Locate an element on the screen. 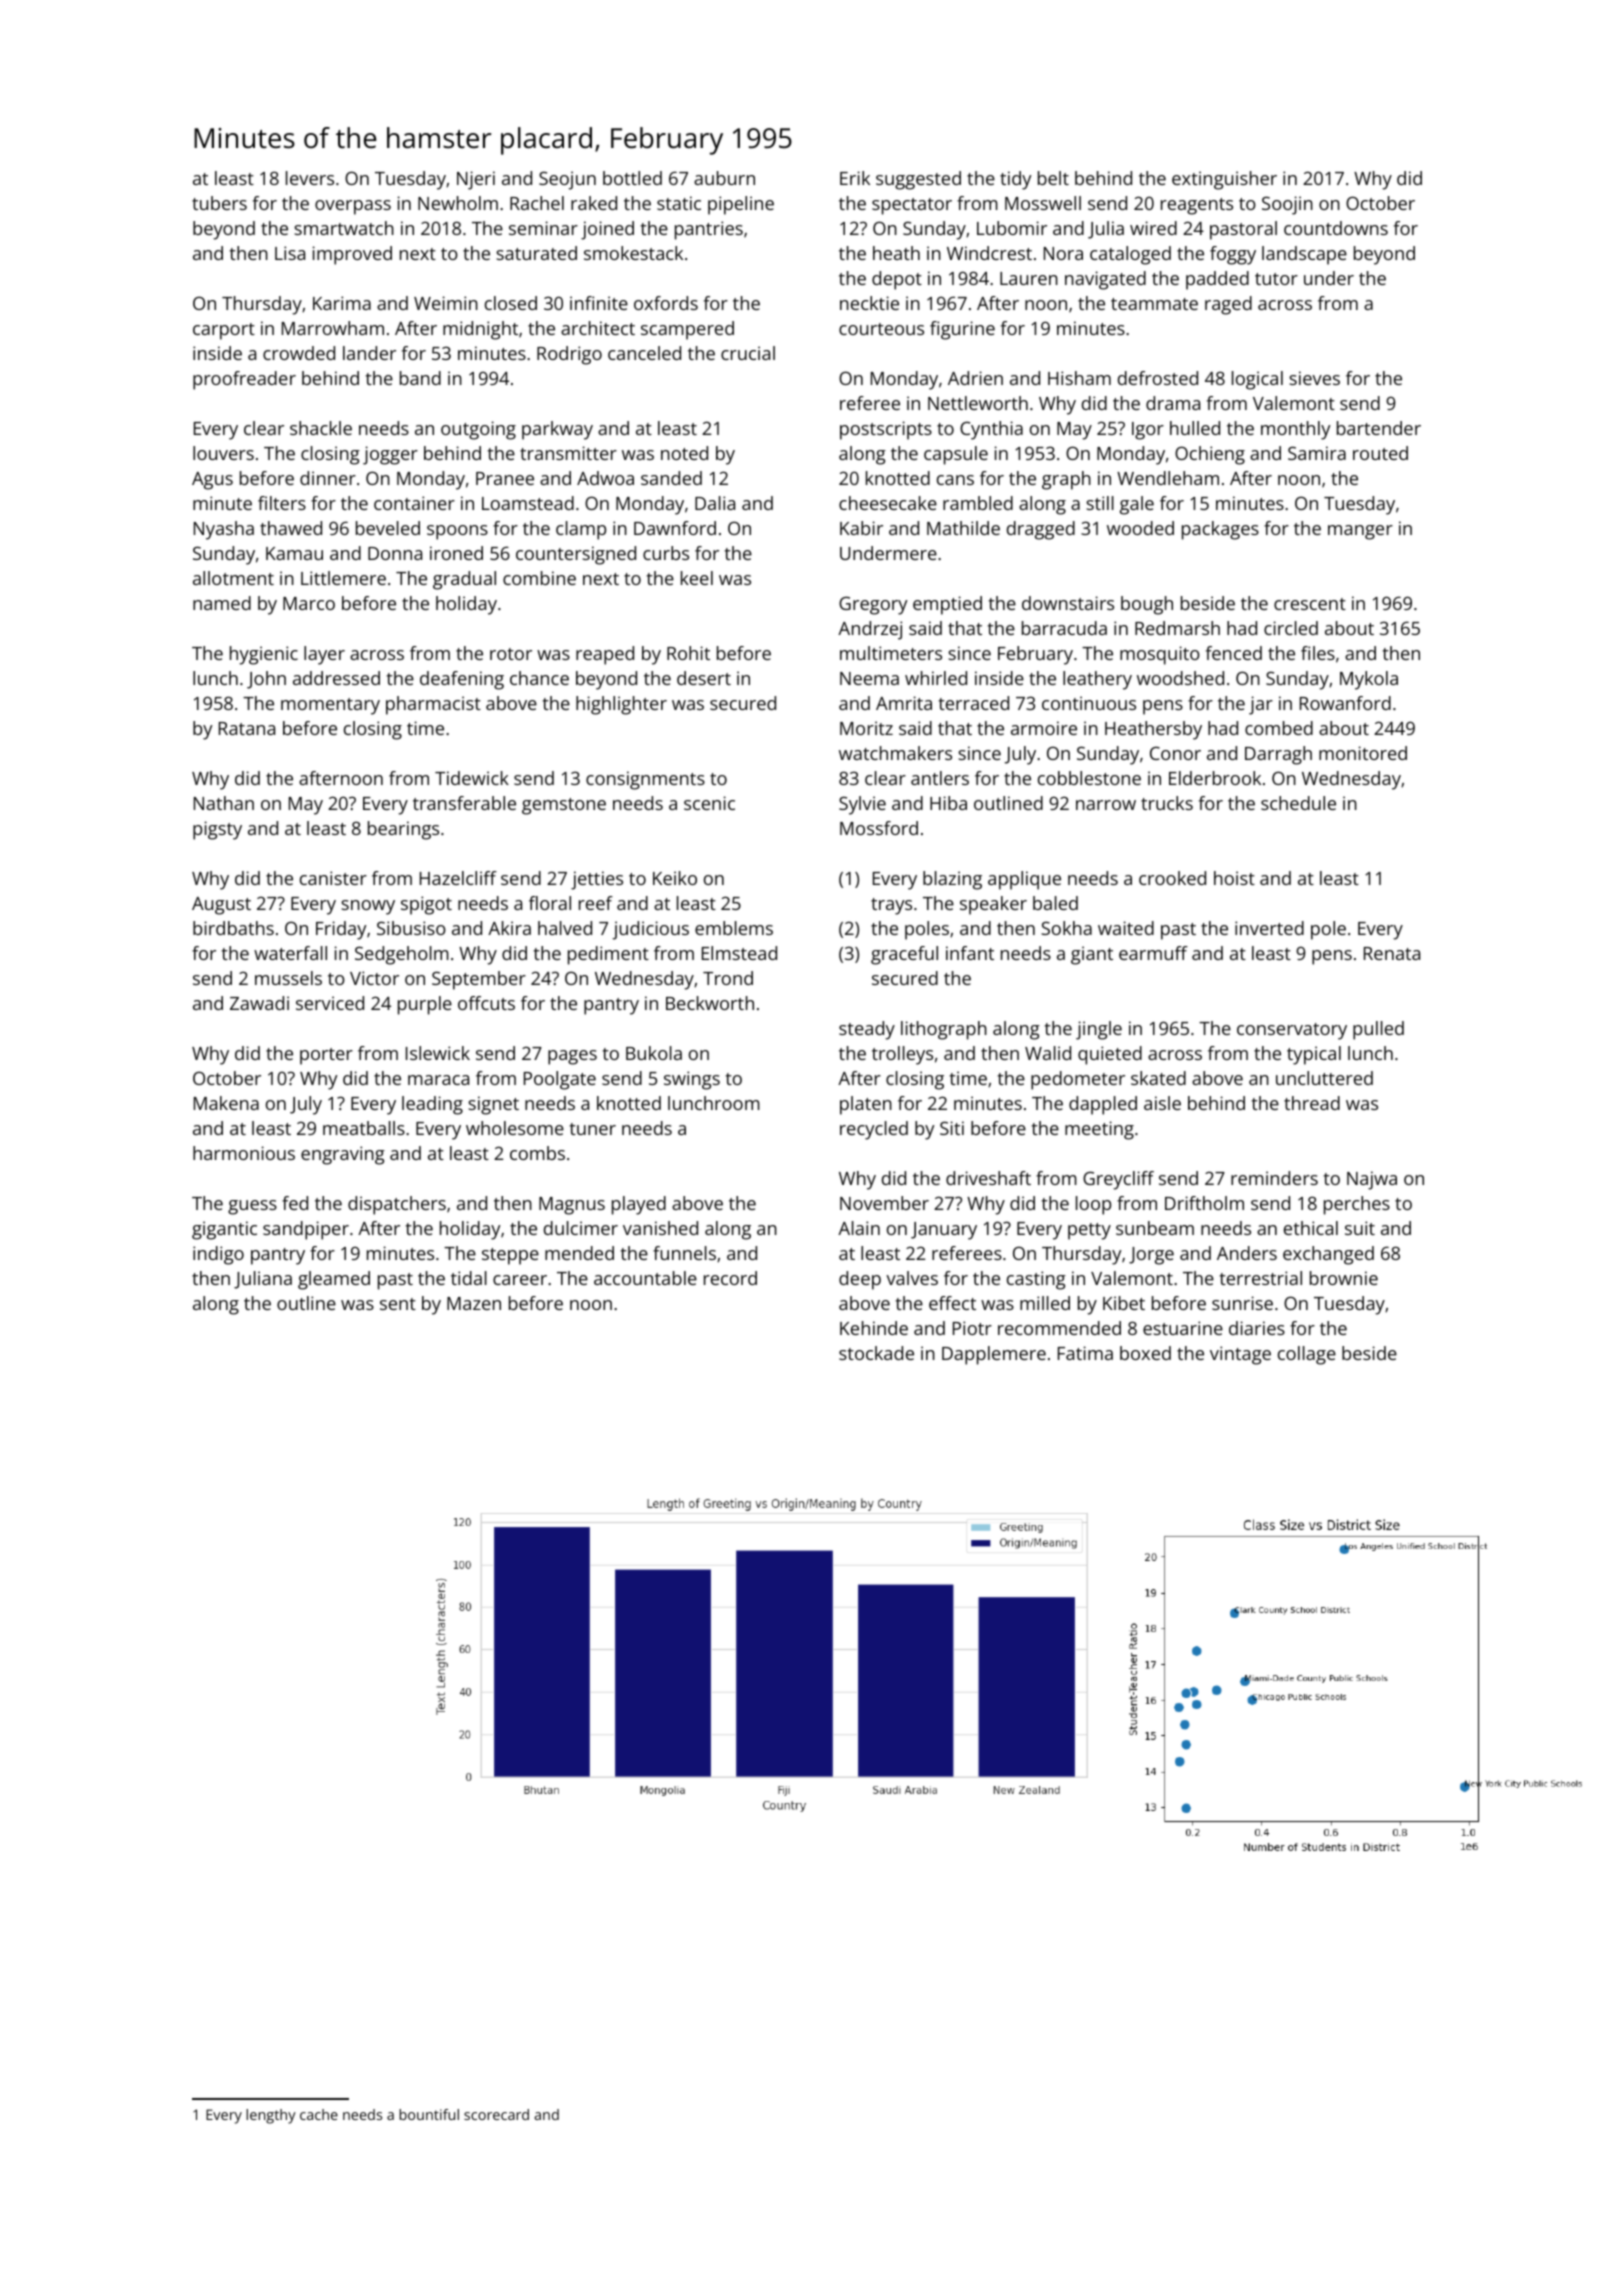 Image resolution: width=1620 pixels, height=2292 pixels. inverted is located at coordinates (1269, 928).
